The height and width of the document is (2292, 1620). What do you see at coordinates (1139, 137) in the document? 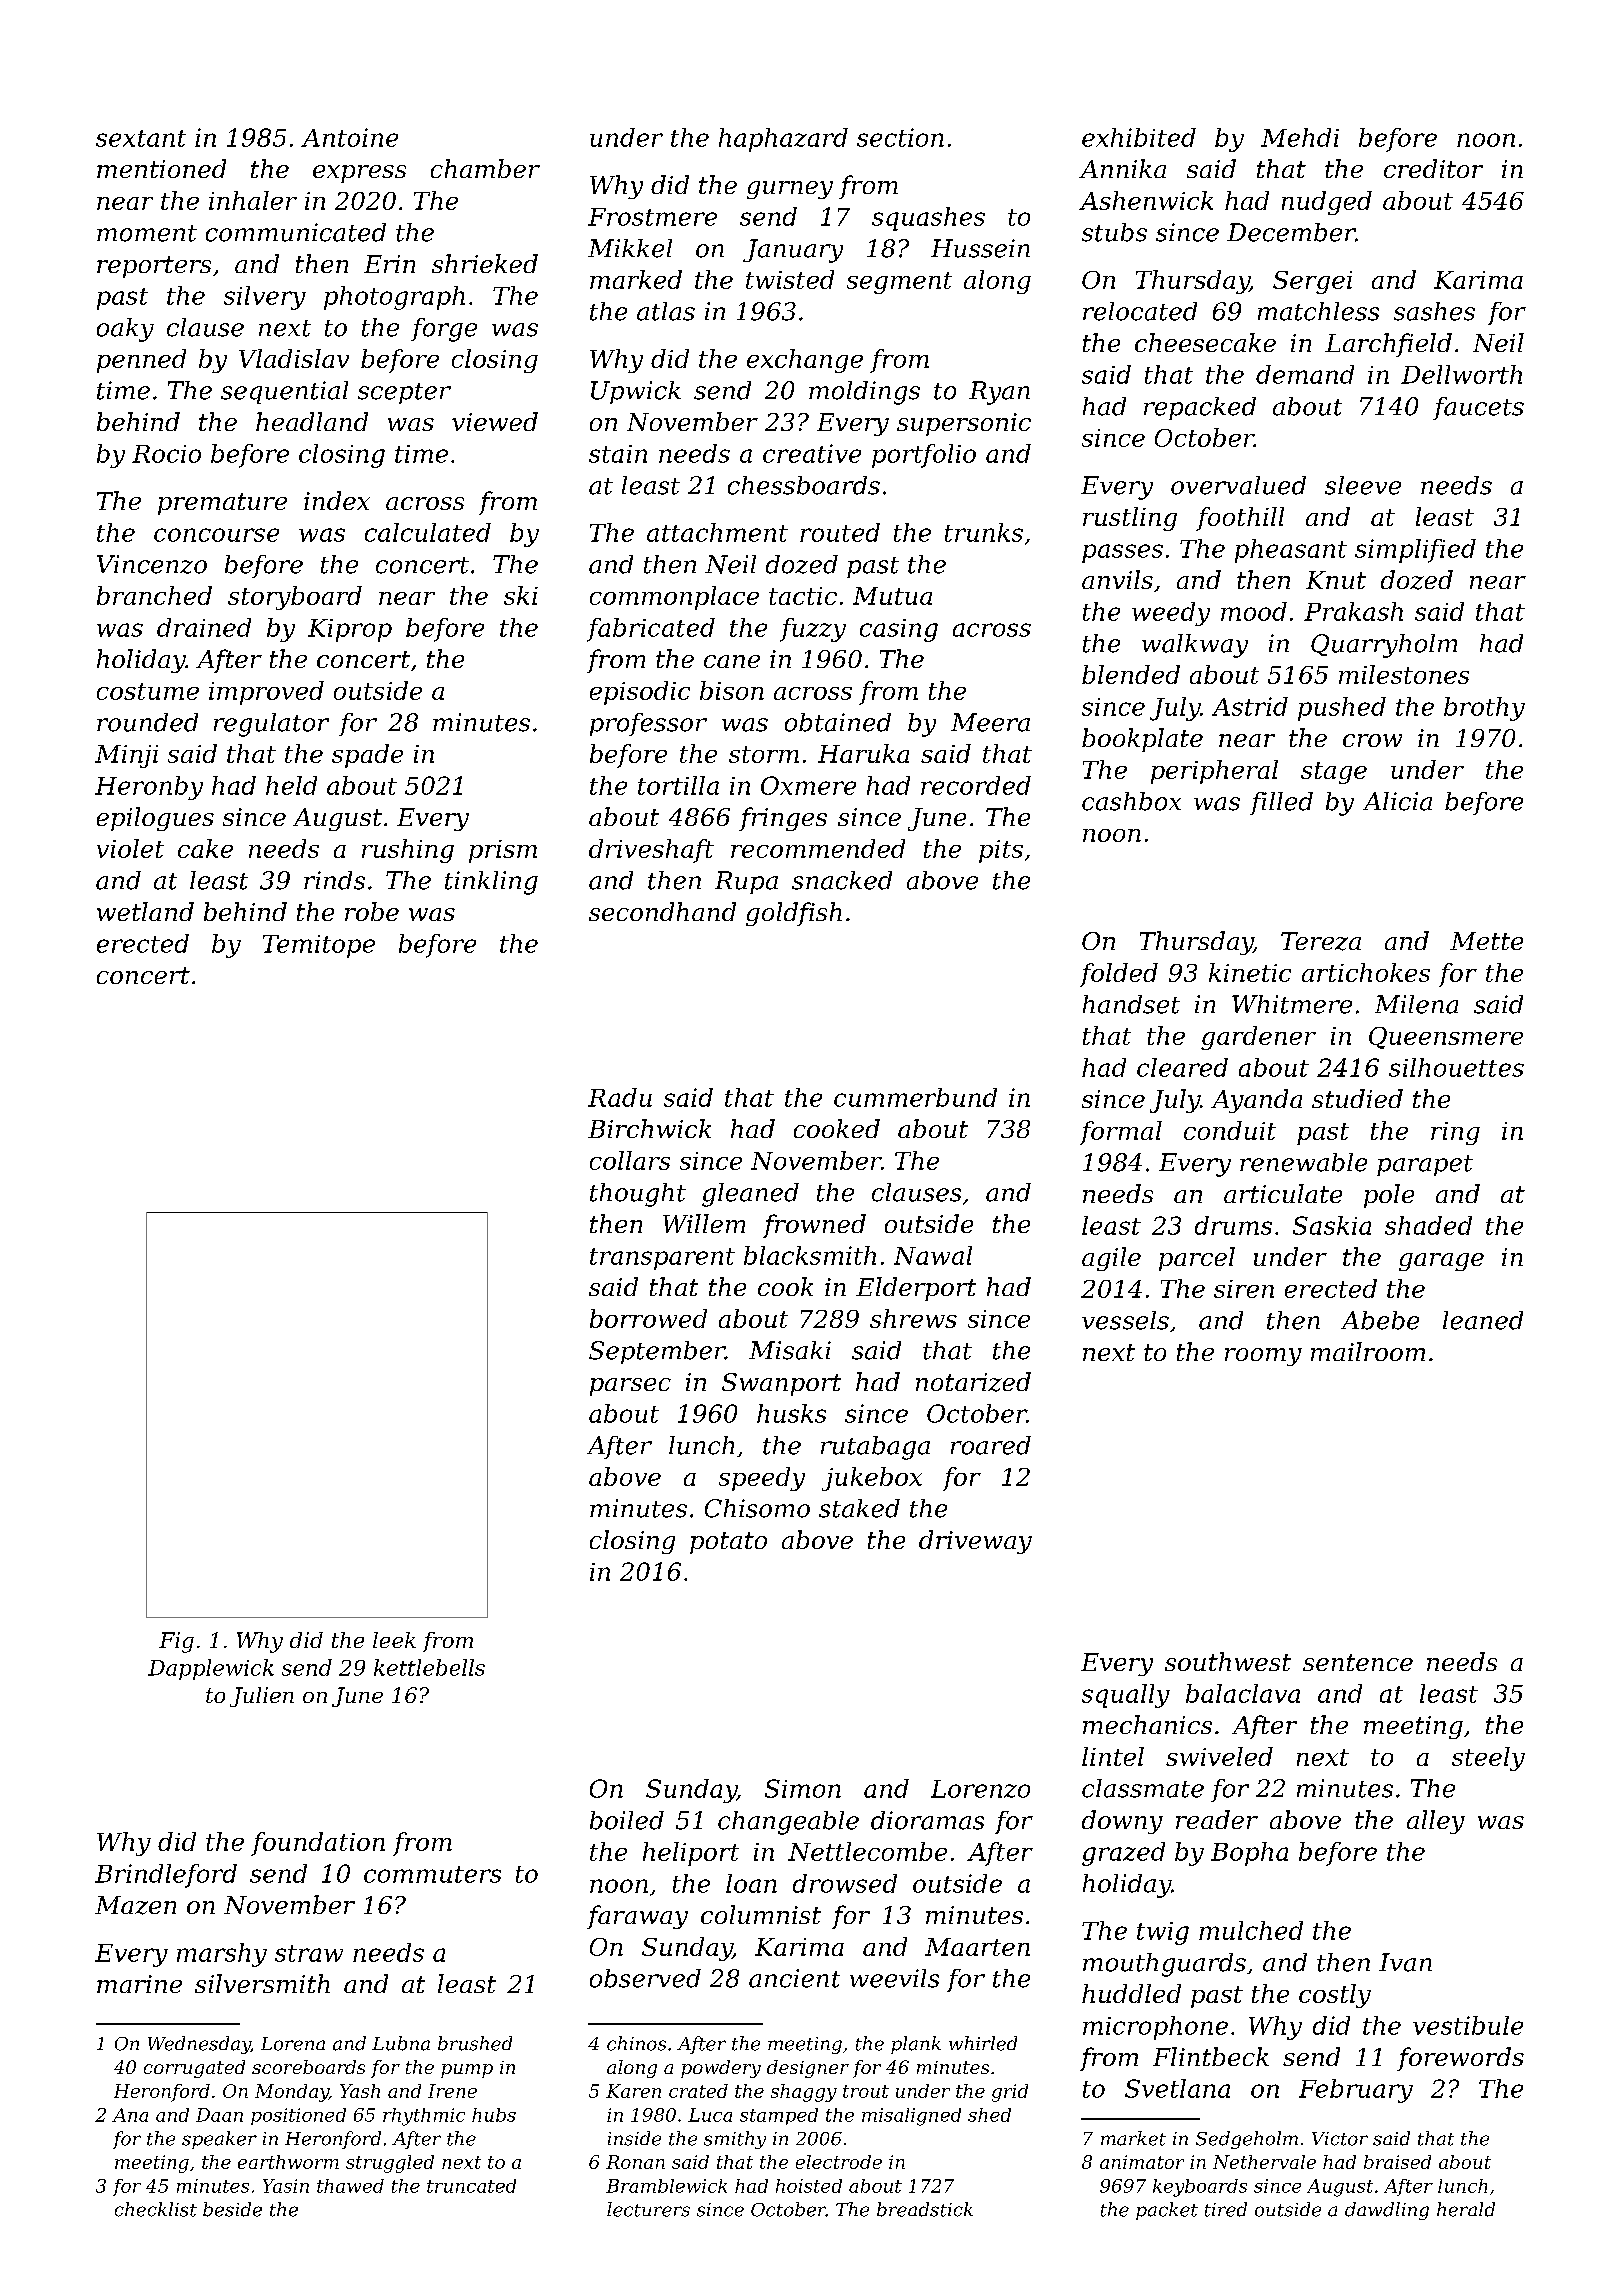
I see `exhibited` at bounding box center [1139, 137].
